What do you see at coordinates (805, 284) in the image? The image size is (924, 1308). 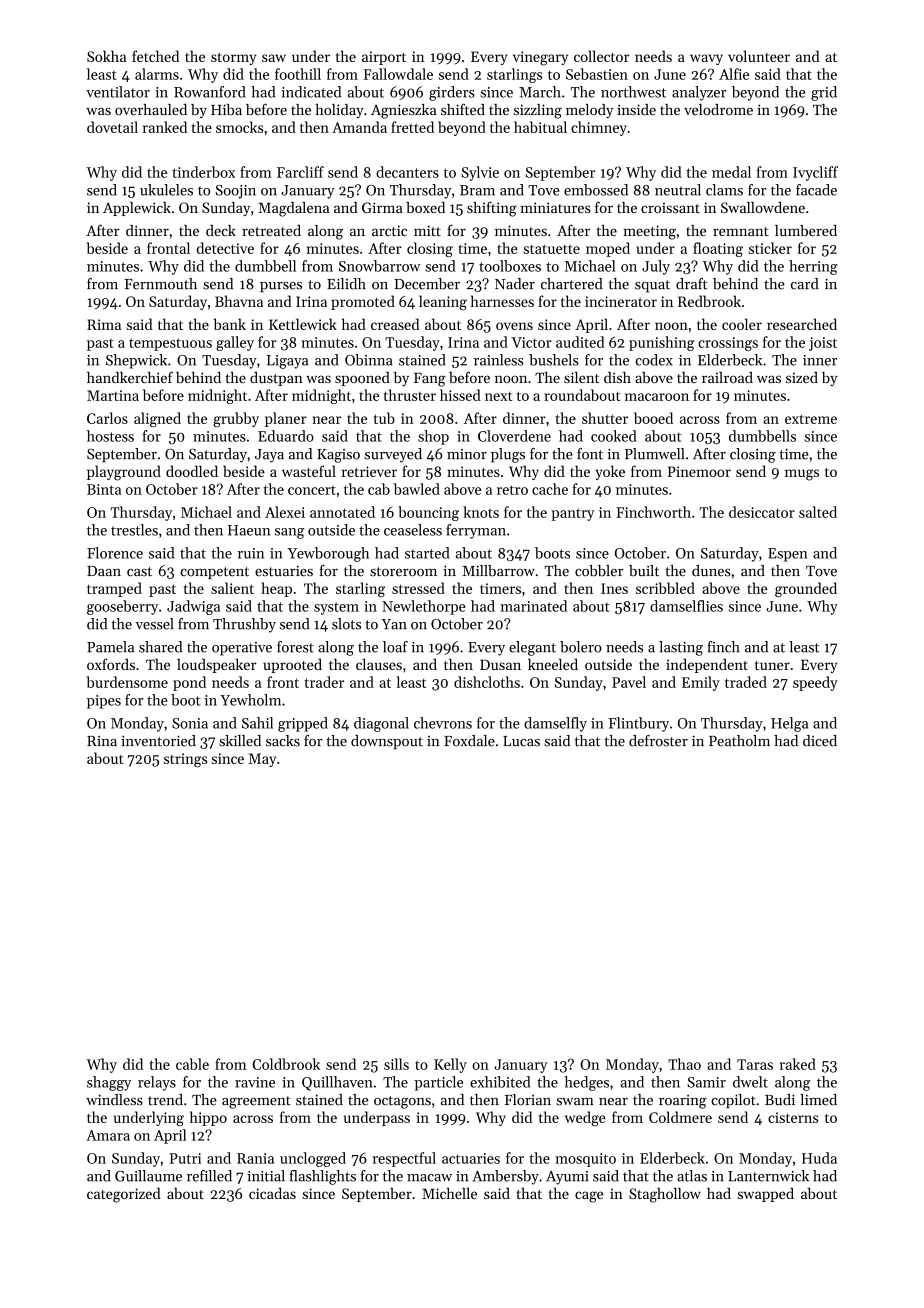 I see `card` at bounding box center [805, 284].
